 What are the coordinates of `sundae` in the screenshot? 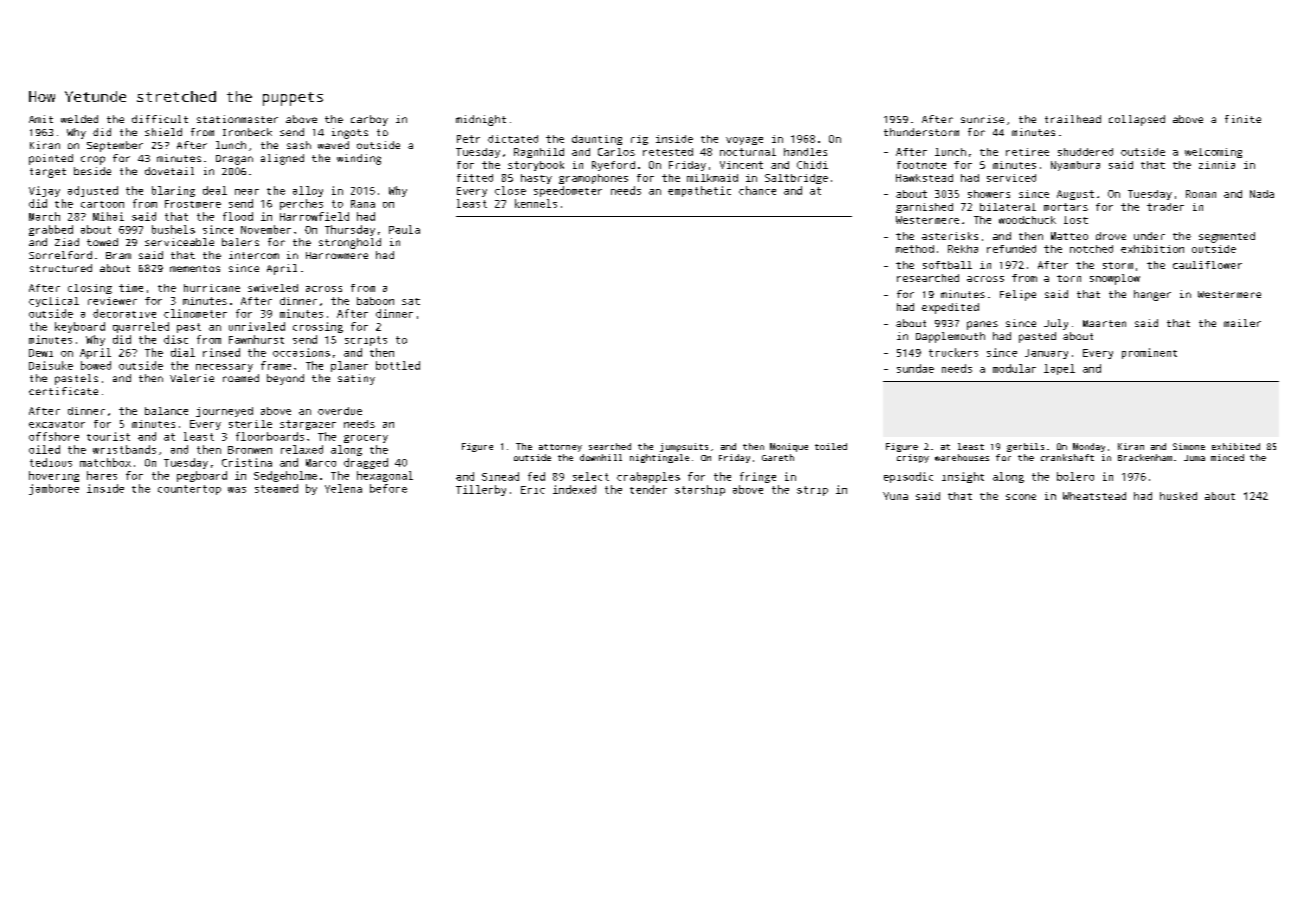 It's located at (915, 368).
